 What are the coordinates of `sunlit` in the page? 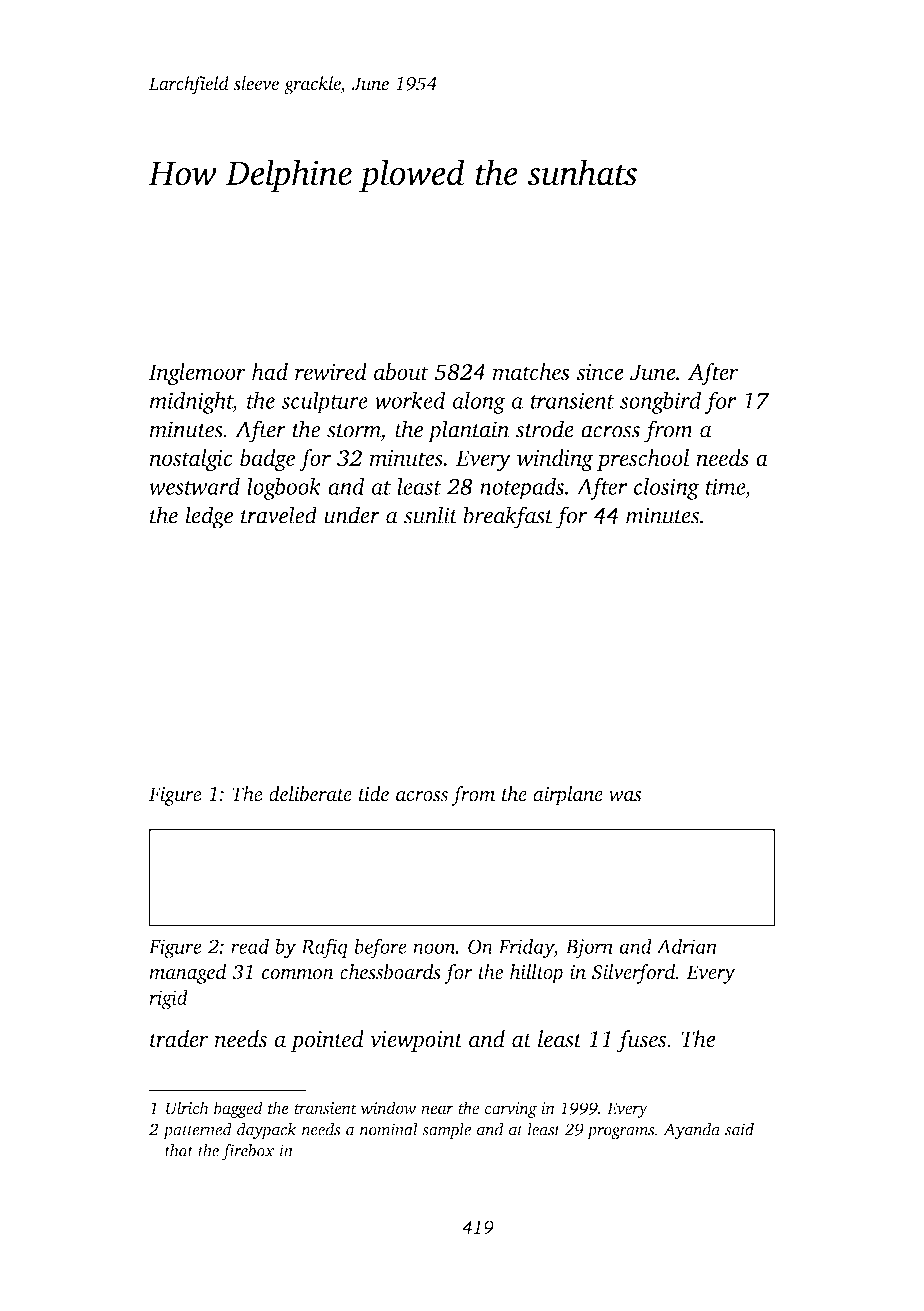 It's located at (431, 515).
